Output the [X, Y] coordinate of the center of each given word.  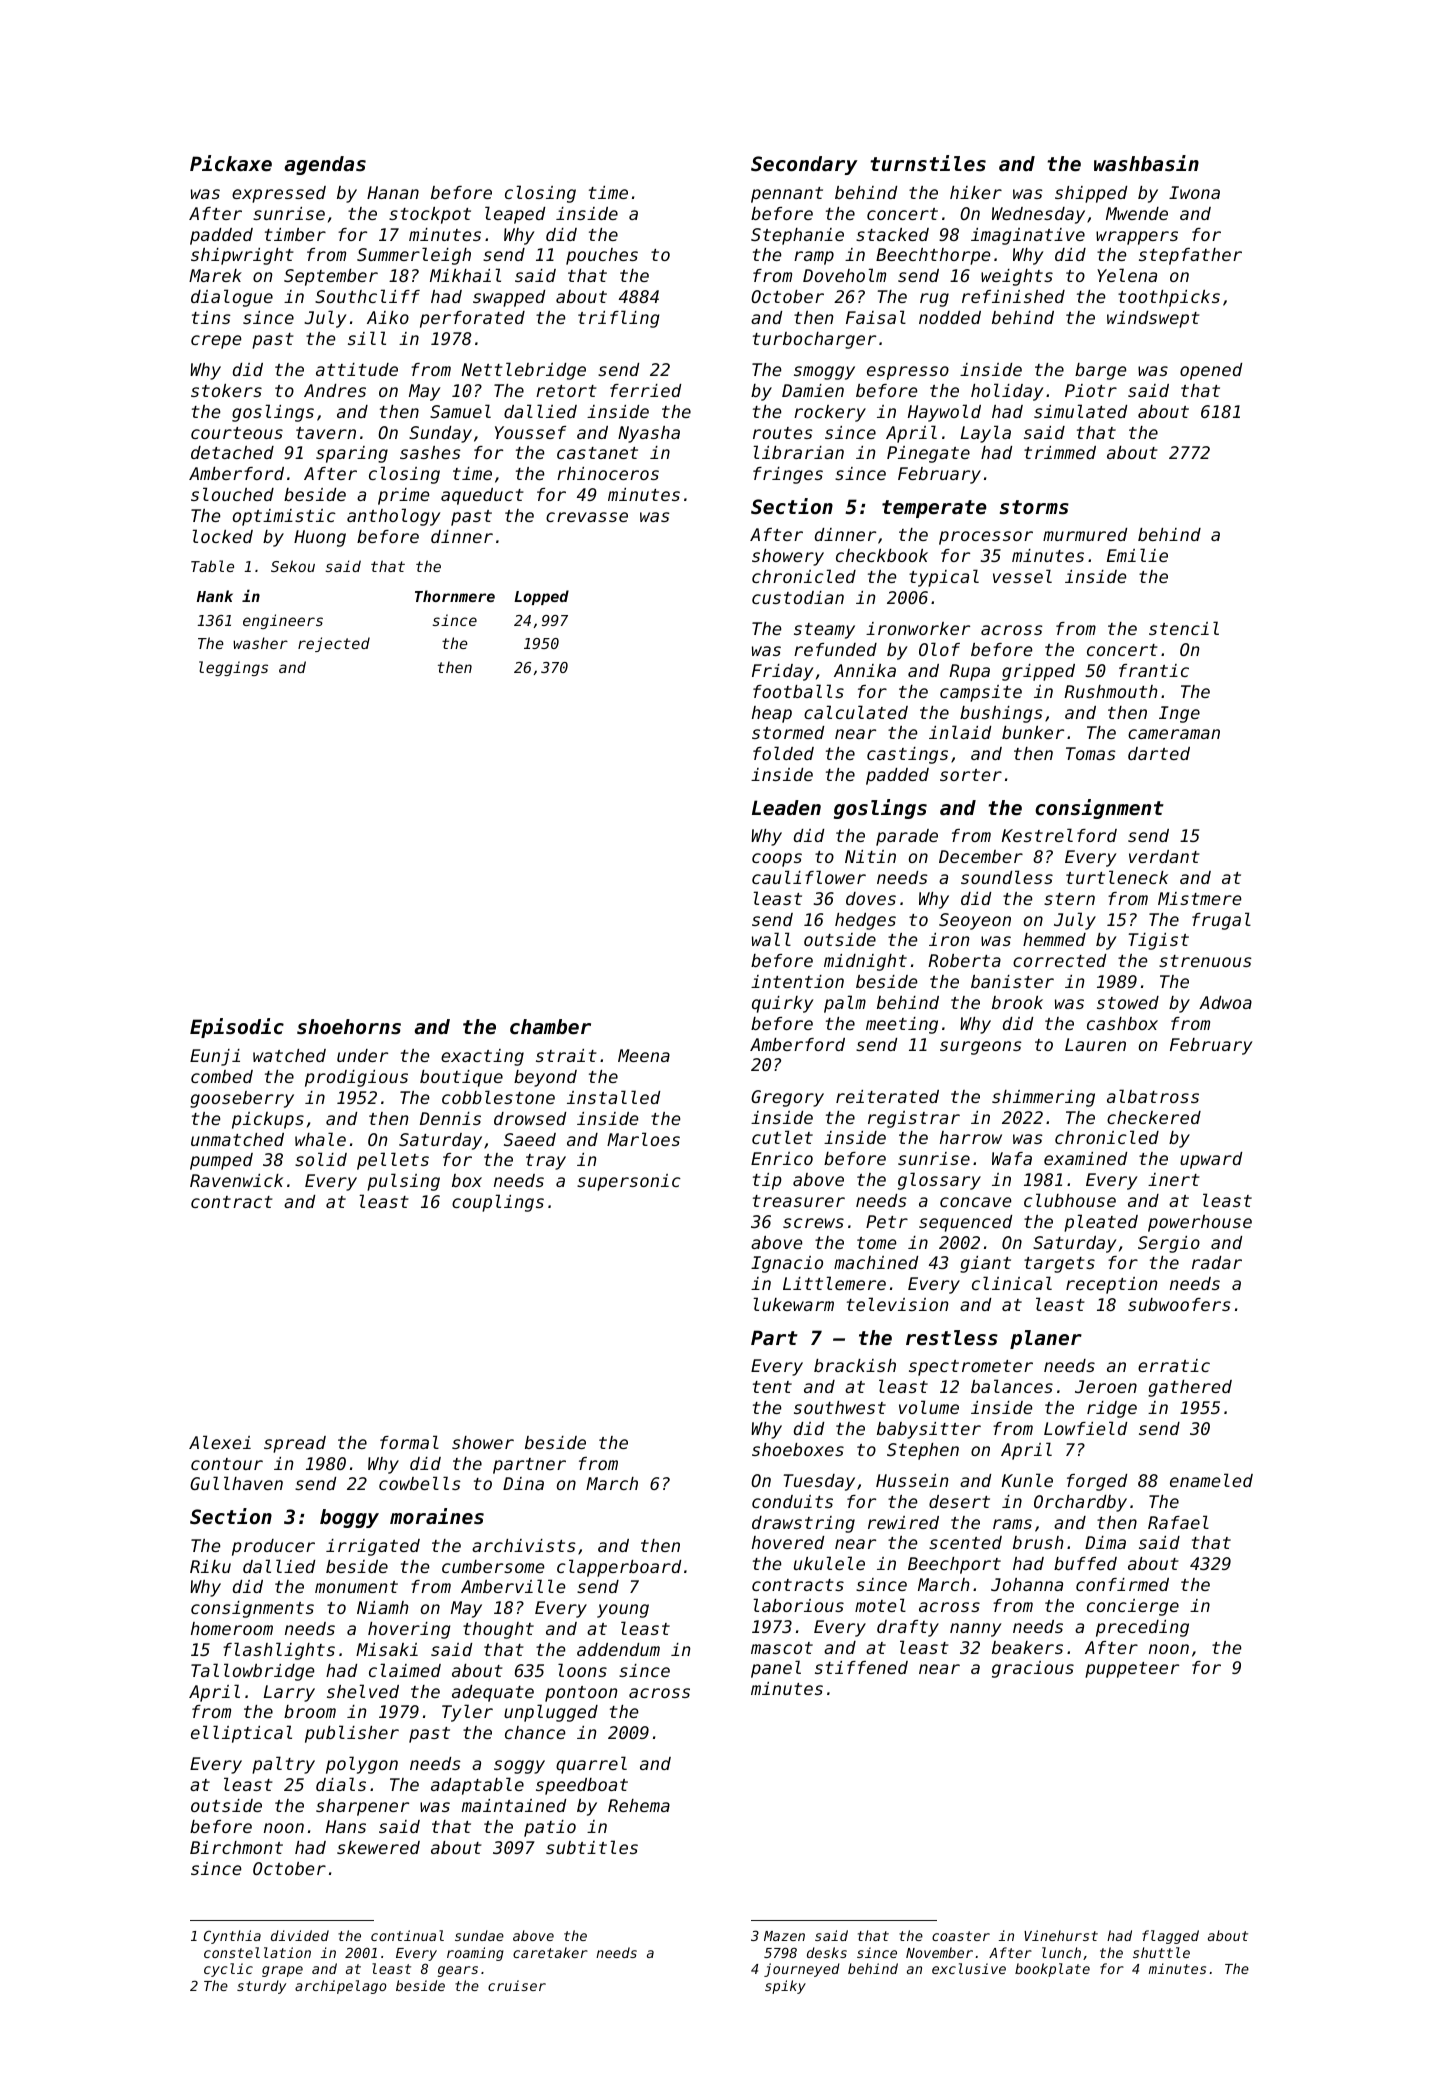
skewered [378, 1847]
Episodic [237, 1028]
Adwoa [1225, 1002]
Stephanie [797, 236]
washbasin [1146, 163]
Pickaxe [231, 163]
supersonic [629, 1182]
